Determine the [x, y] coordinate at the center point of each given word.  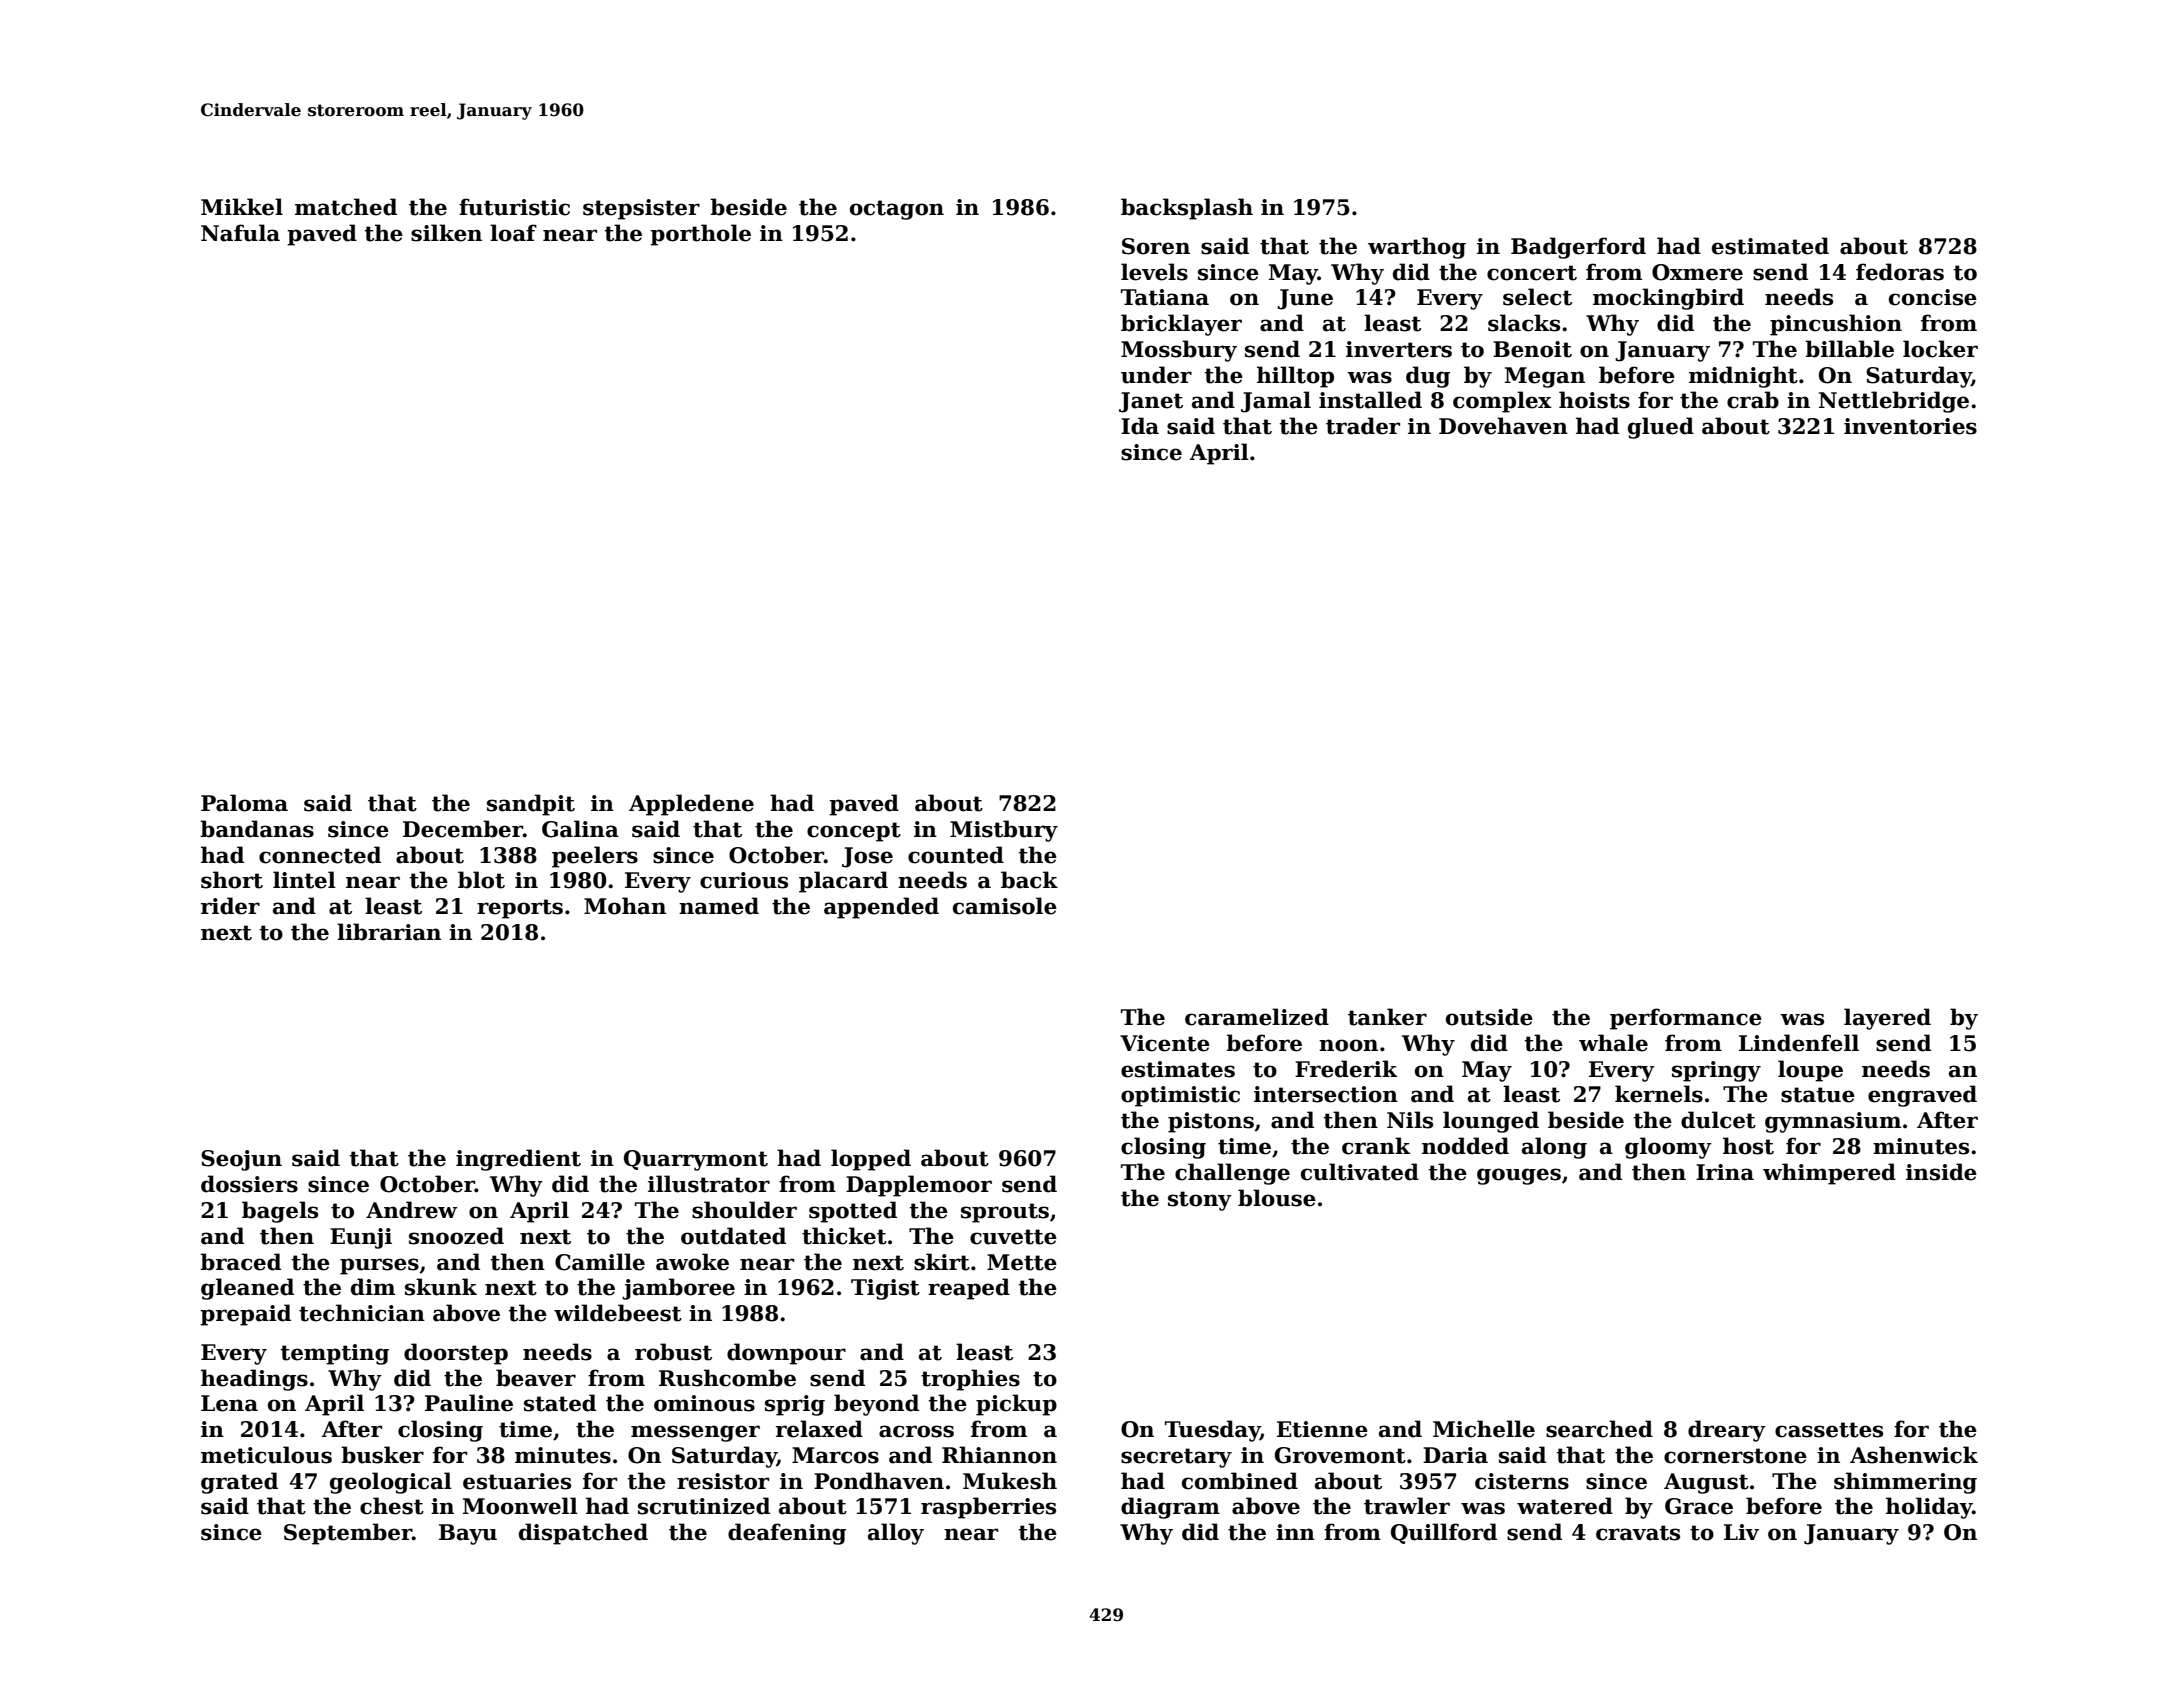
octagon [897, 210]
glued [1661, 428]
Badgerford [1578, 248]
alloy [896, 1534]
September [348, 1534]
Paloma [244, 803]
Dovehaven [1503, 426]
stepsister [641, 209]
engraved [1922, 1096]
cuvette [1013, 1237]
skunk [441, 1287]
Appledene [691, 805]
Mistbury [1004, 831]
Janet [1151, 402]
